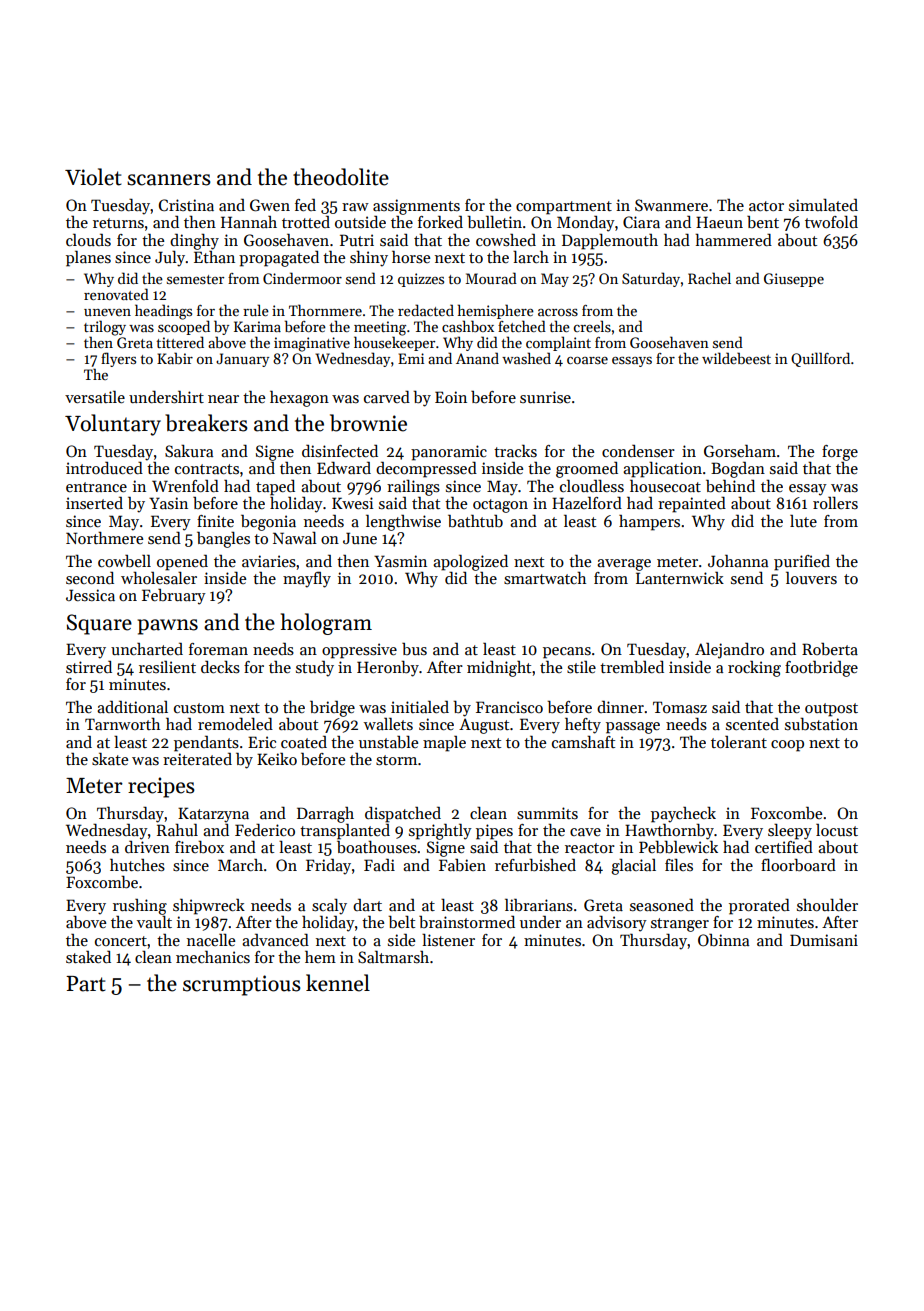 The width and height of the page is (924, 1311). What do you see at coordinates (416, 207) in the page?
I see `assignments` at bounding box center [416, 207].
